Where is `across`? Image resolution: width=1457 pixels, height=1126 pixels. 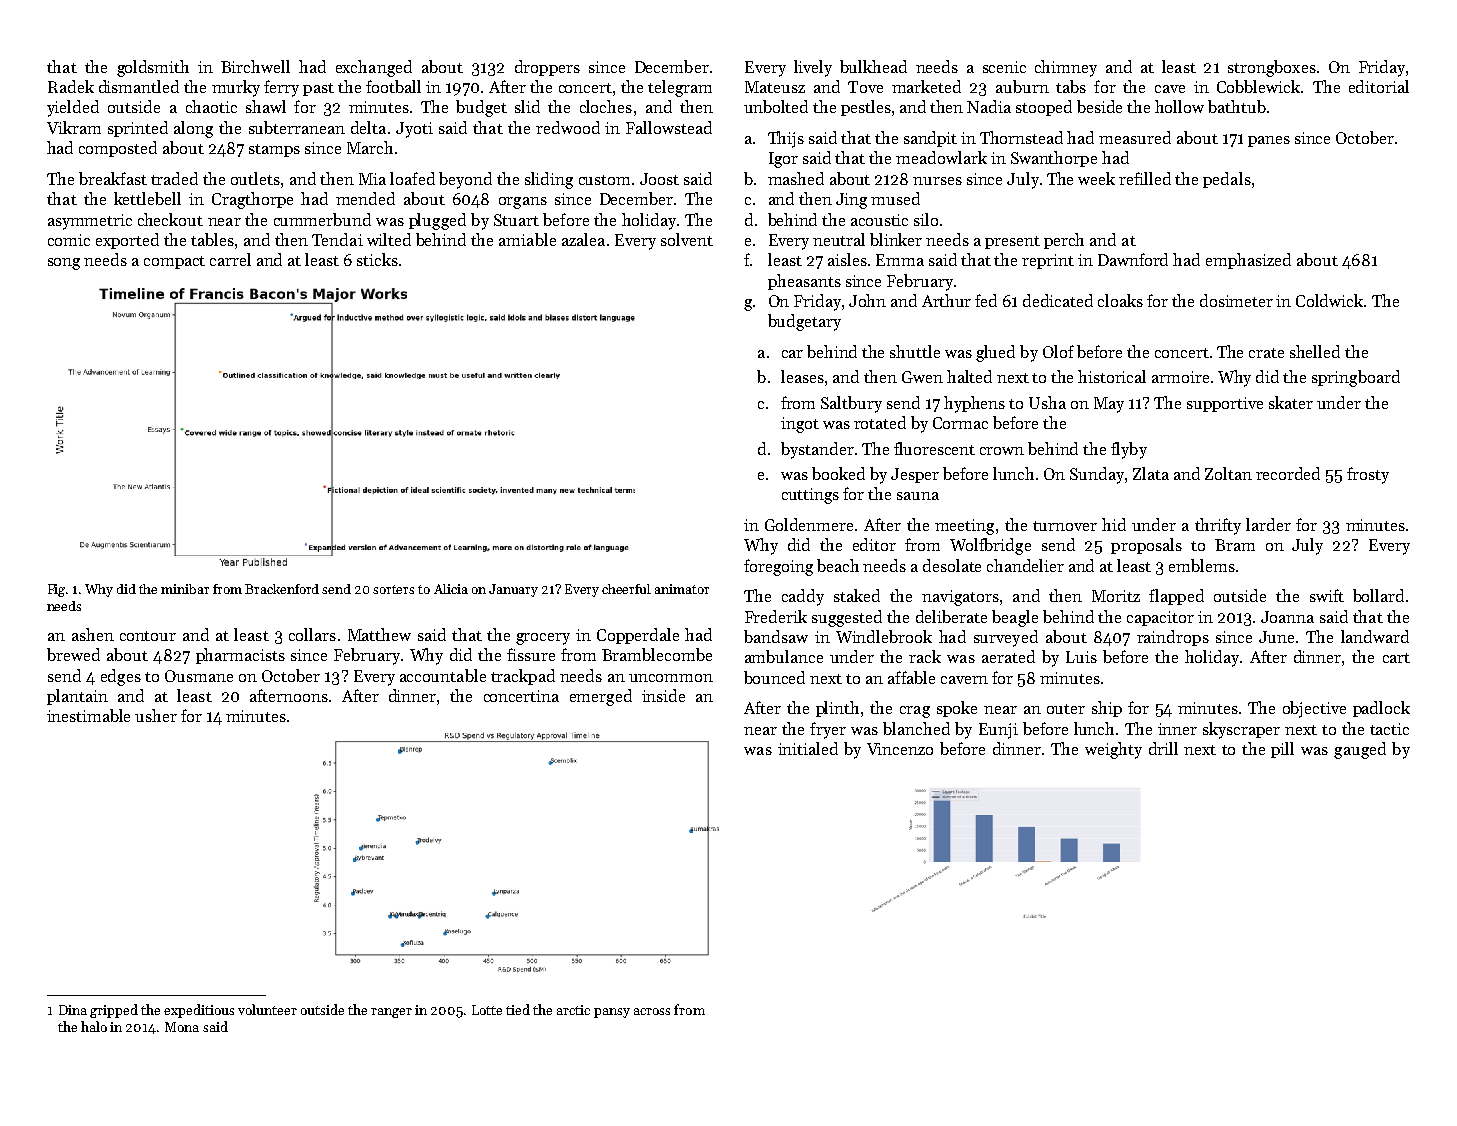 across is located at coordinates (652, 1011).
